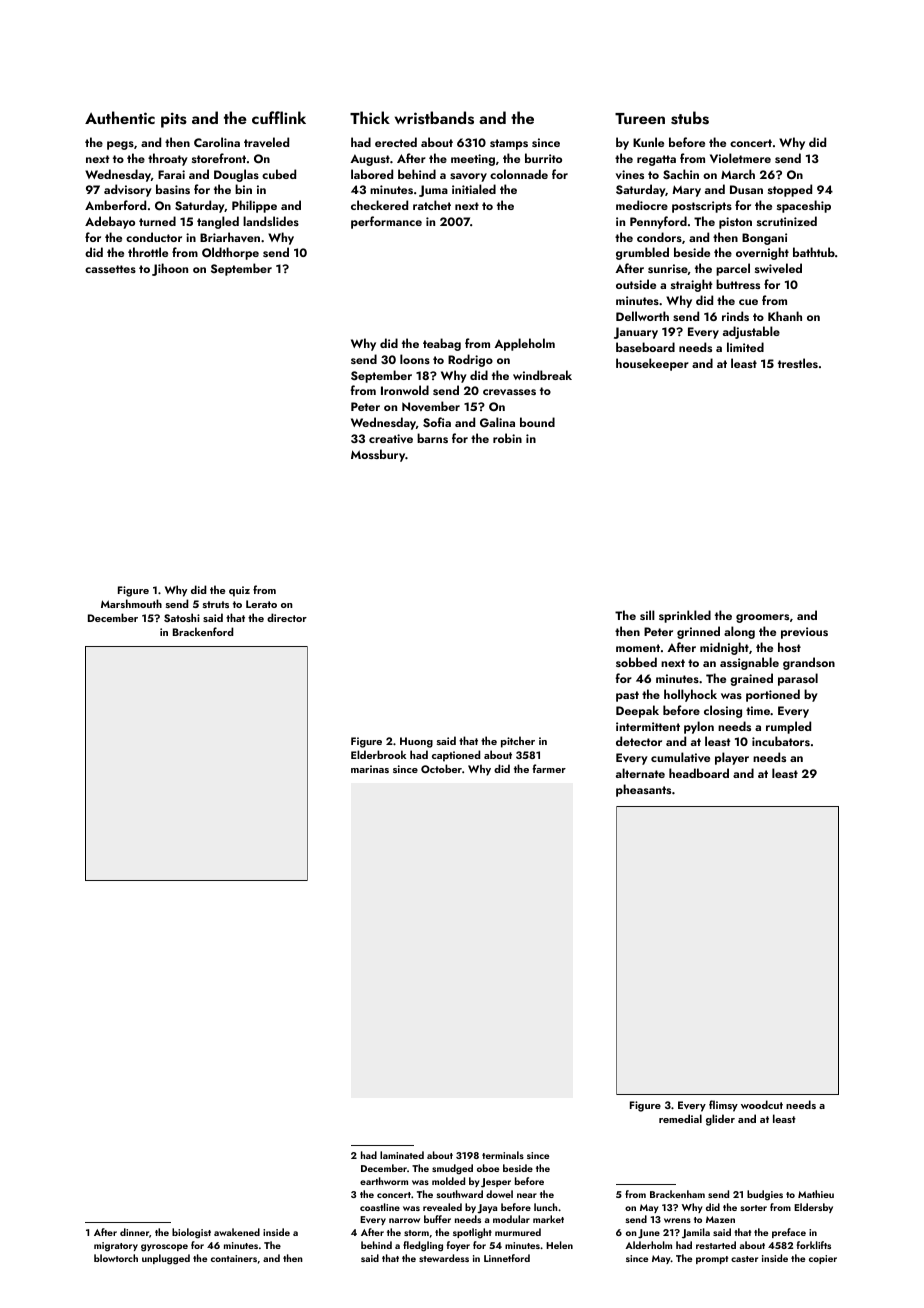 This document has height=1308, width=924. What do you see at coordinates (804, 633) in the document?
I see `previous` at bounding box center [804, 633].
